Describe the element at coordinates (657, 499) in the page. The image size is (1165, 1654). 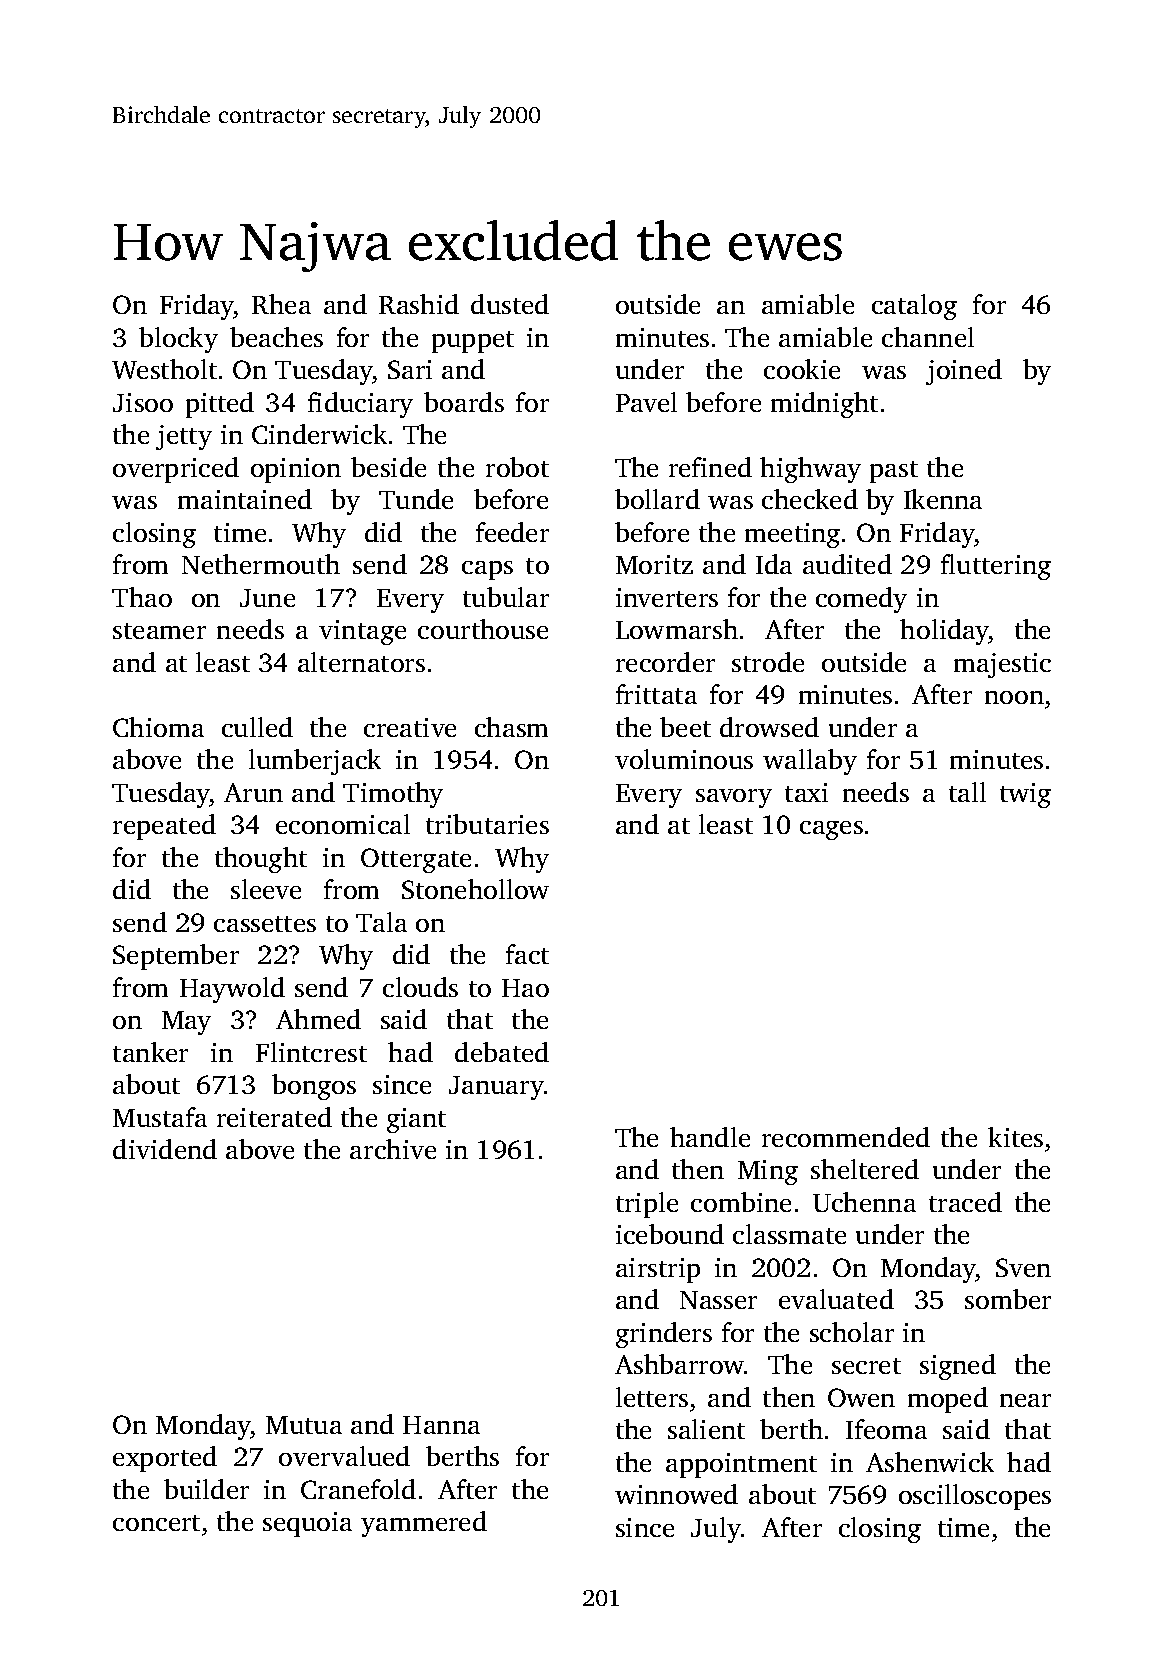
I see `bollard` at that location.
